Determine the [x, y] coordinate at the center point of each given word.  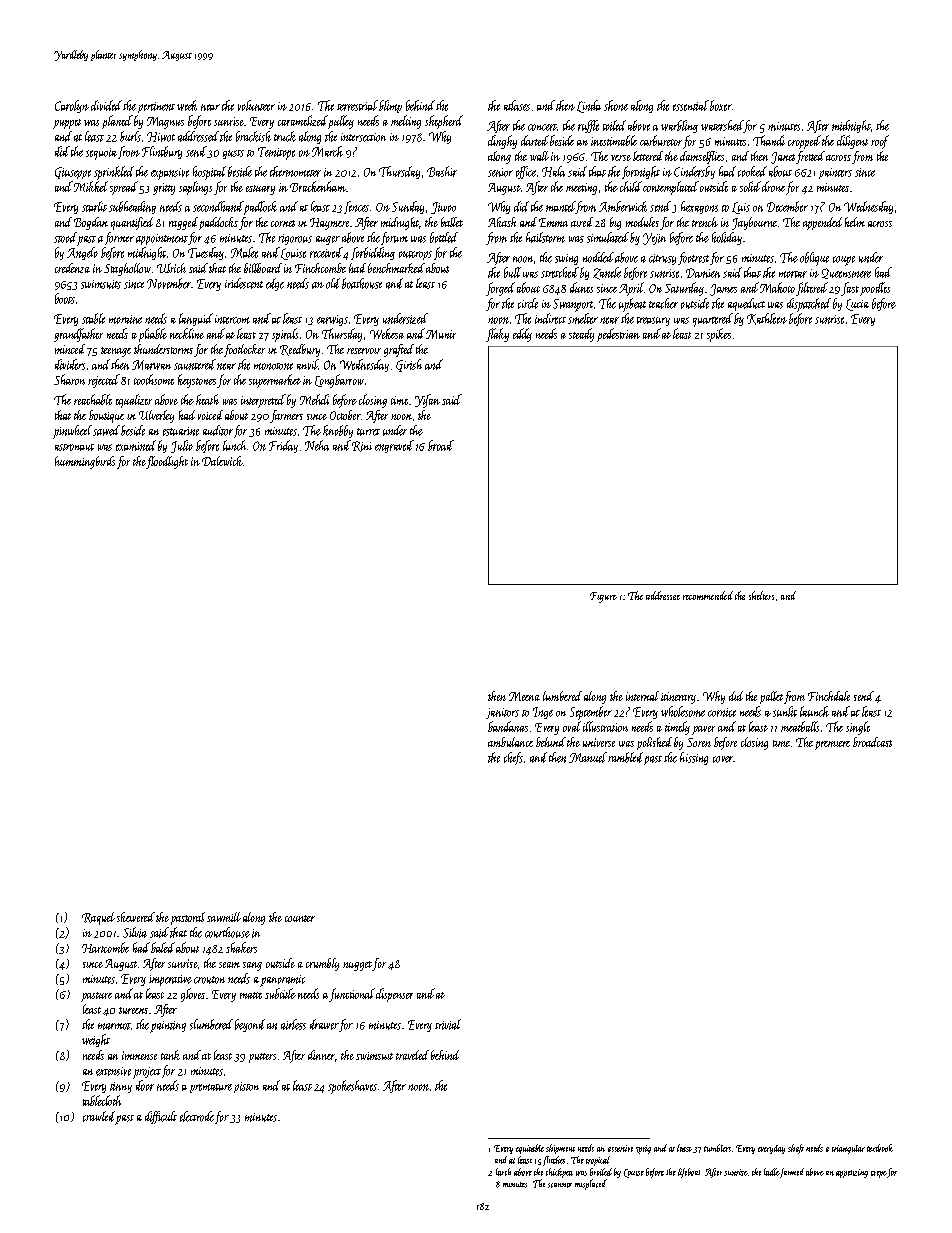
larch [503, 1172]
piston [246, 1087]
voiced [210, 415]
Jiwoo [443, 208]
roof [880, 142]
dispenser [394, 995]
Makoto [777, 287]
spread [124, 188]
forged [500, 289]
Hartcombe [105, 947]
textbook [880, 1148]
